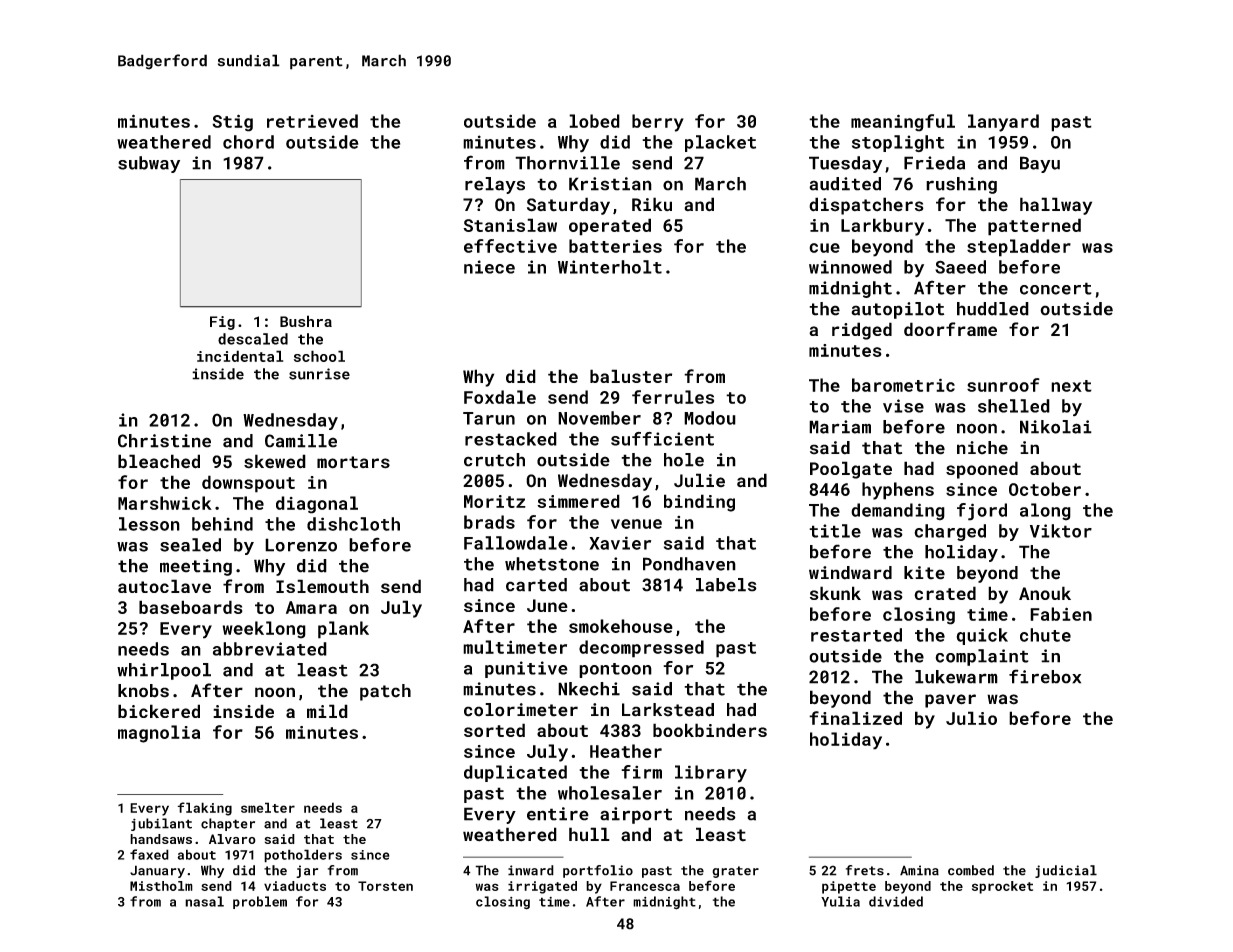 This page has height=952, width=1233. What do you see at coordinates (840, 427) in the page?
I see `Mariam` at bounding box center [840, 427].
